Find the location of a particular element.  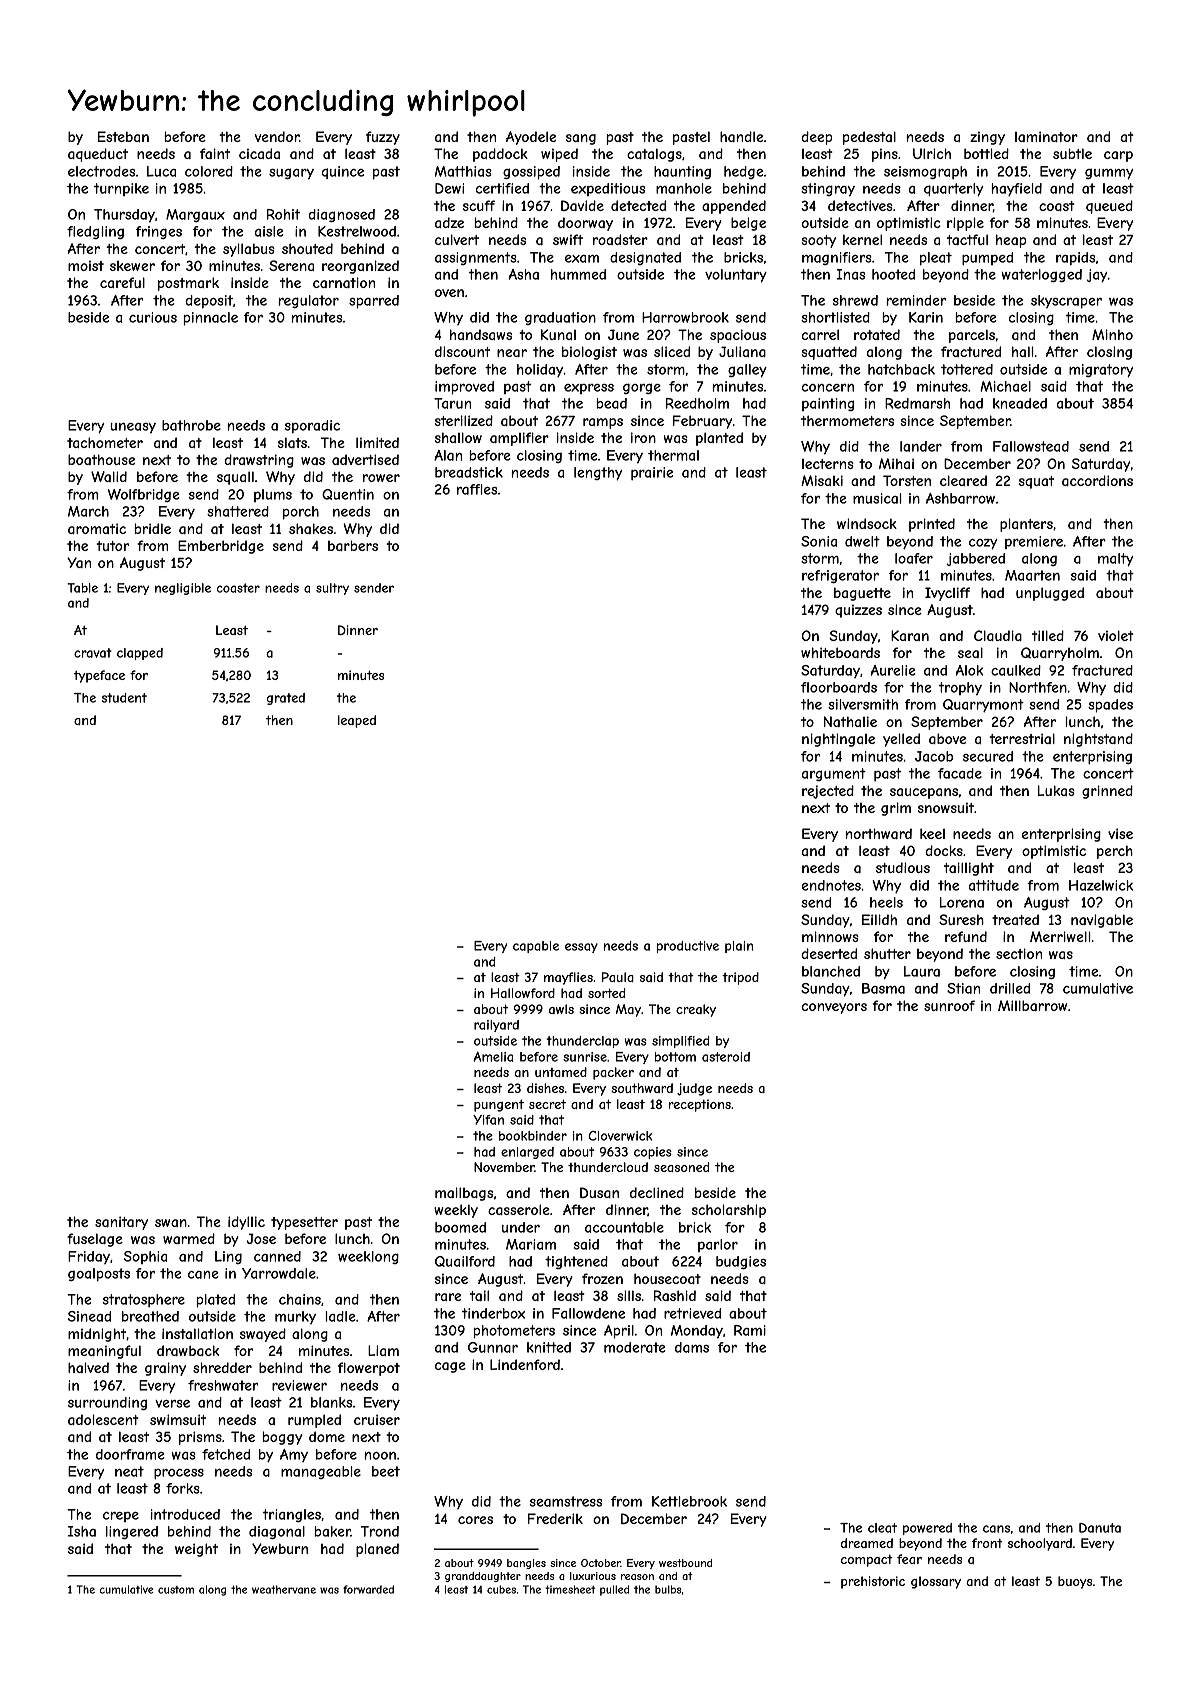

queued is located at coordinates (1109, 207).
